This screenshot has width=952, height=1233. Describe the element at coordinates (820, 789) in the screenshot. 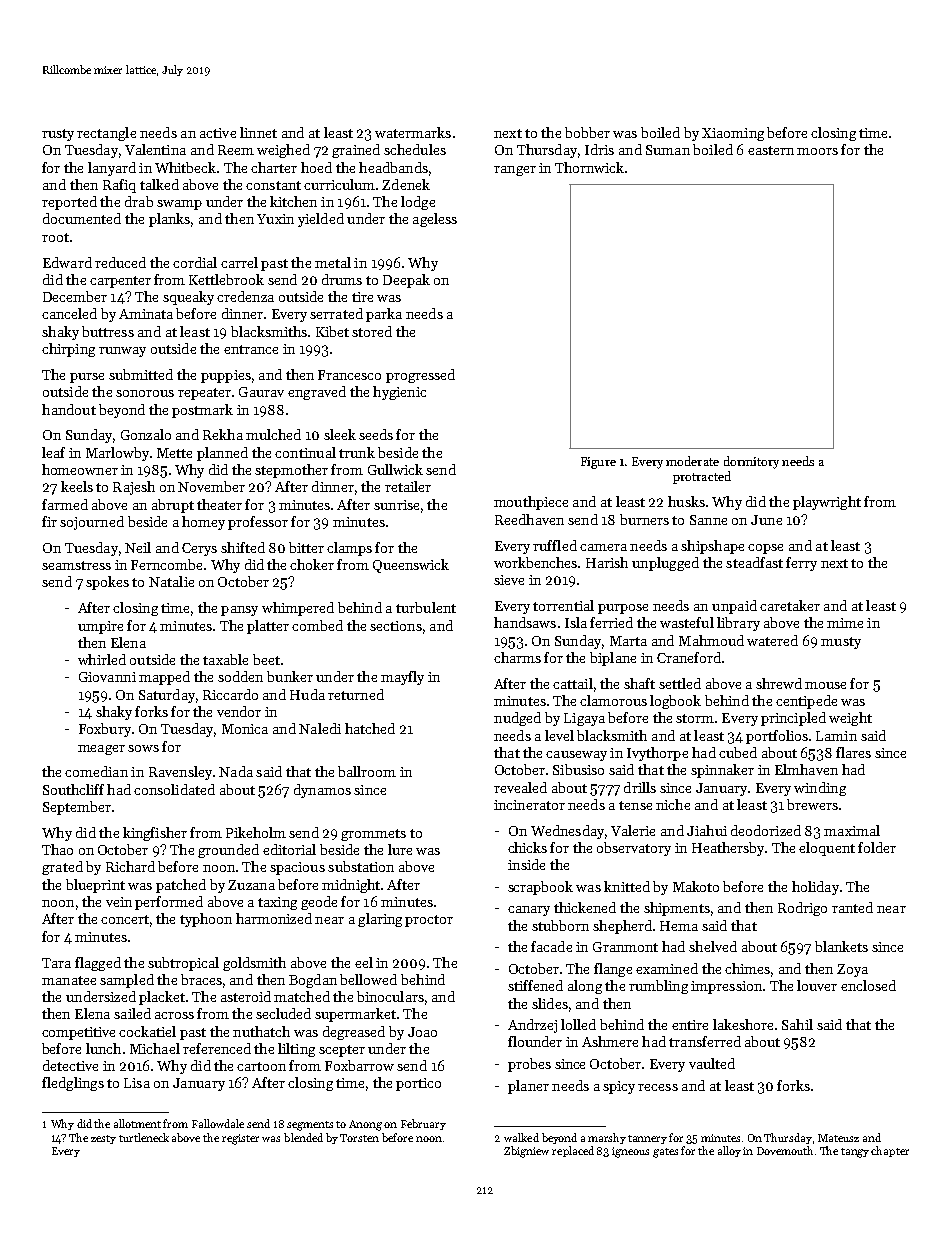

I see `winding` at that location.
